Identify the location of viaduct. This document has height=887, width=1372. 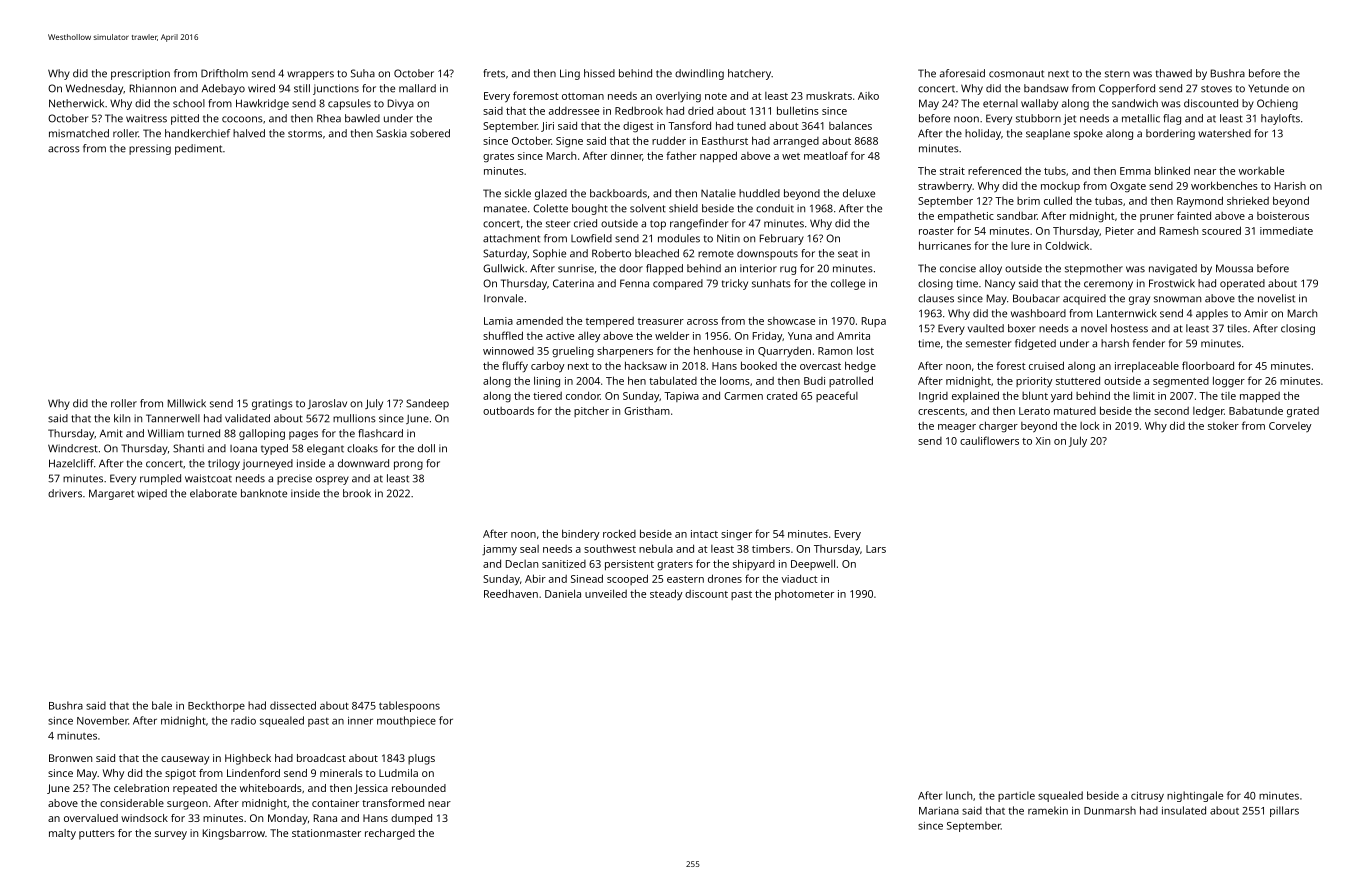
(799, 578).
